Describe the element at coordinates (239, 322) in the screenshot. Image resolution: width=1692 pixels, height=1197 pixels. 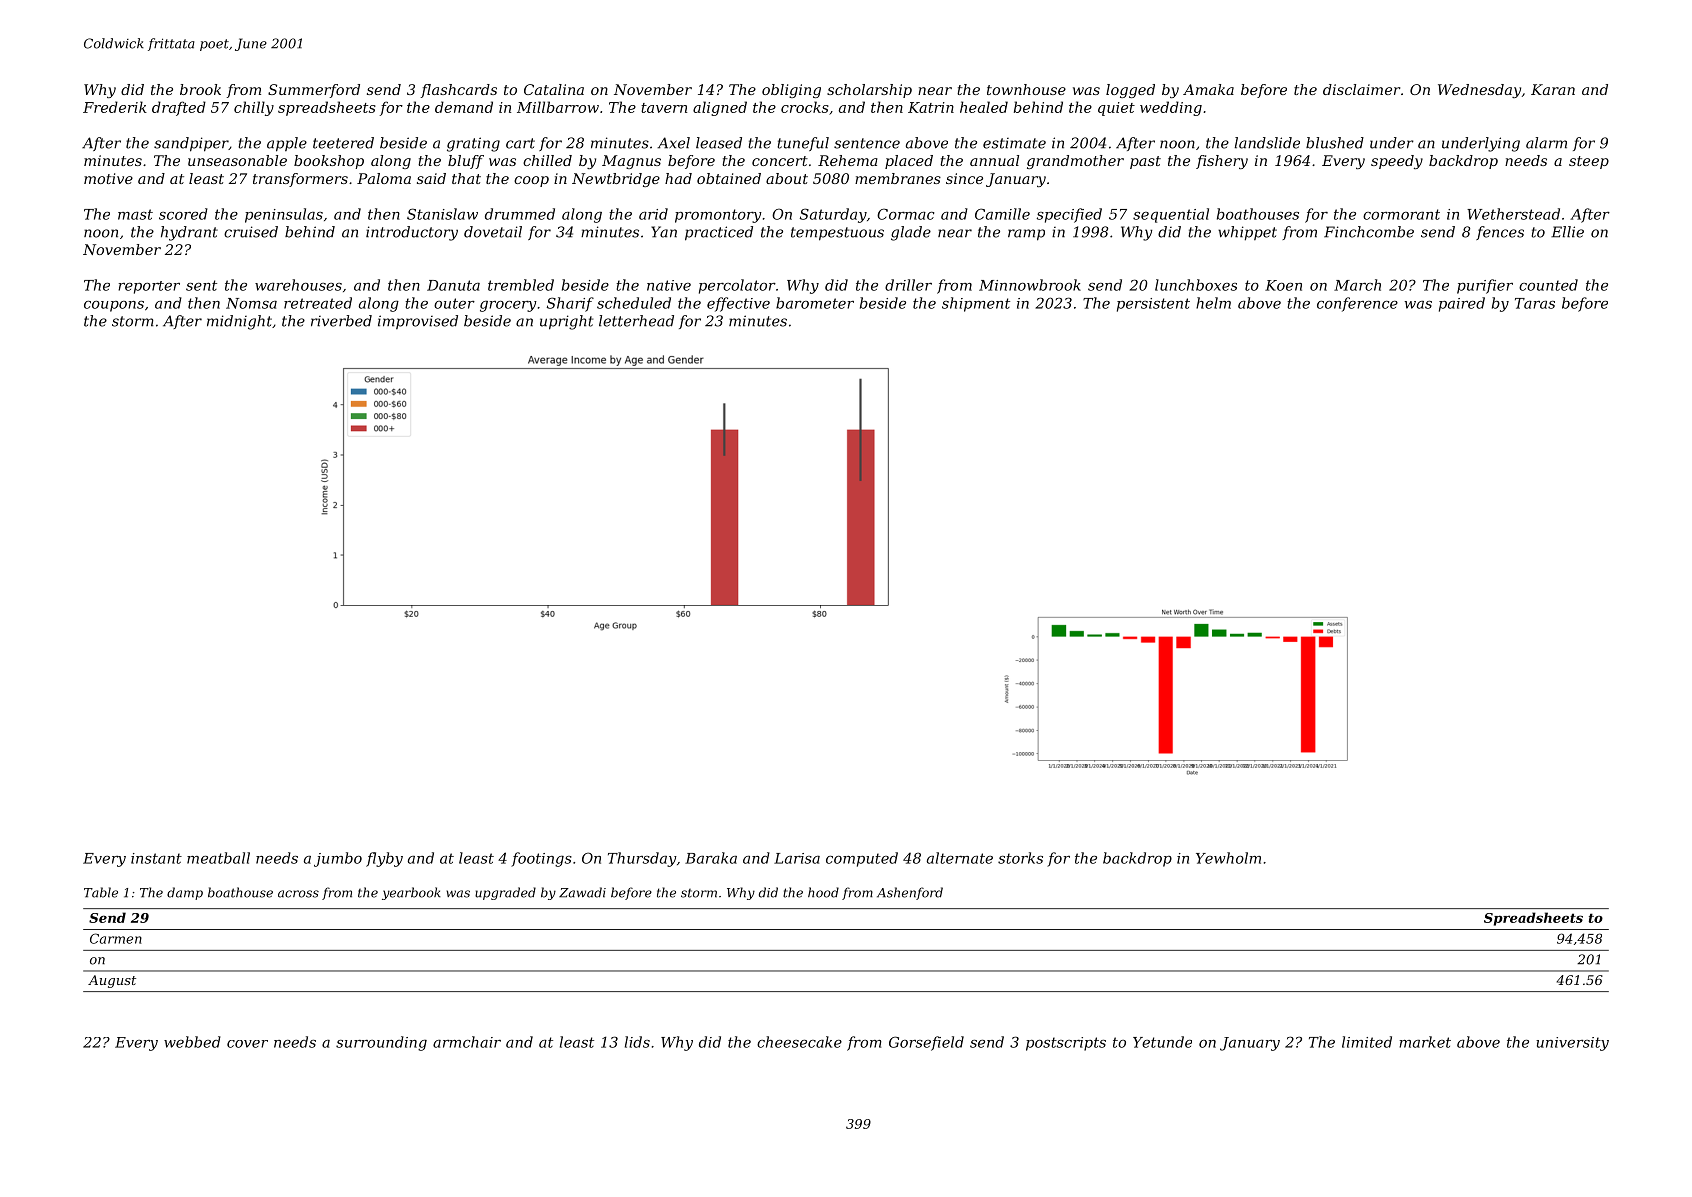
I see `midnight` at that location.
